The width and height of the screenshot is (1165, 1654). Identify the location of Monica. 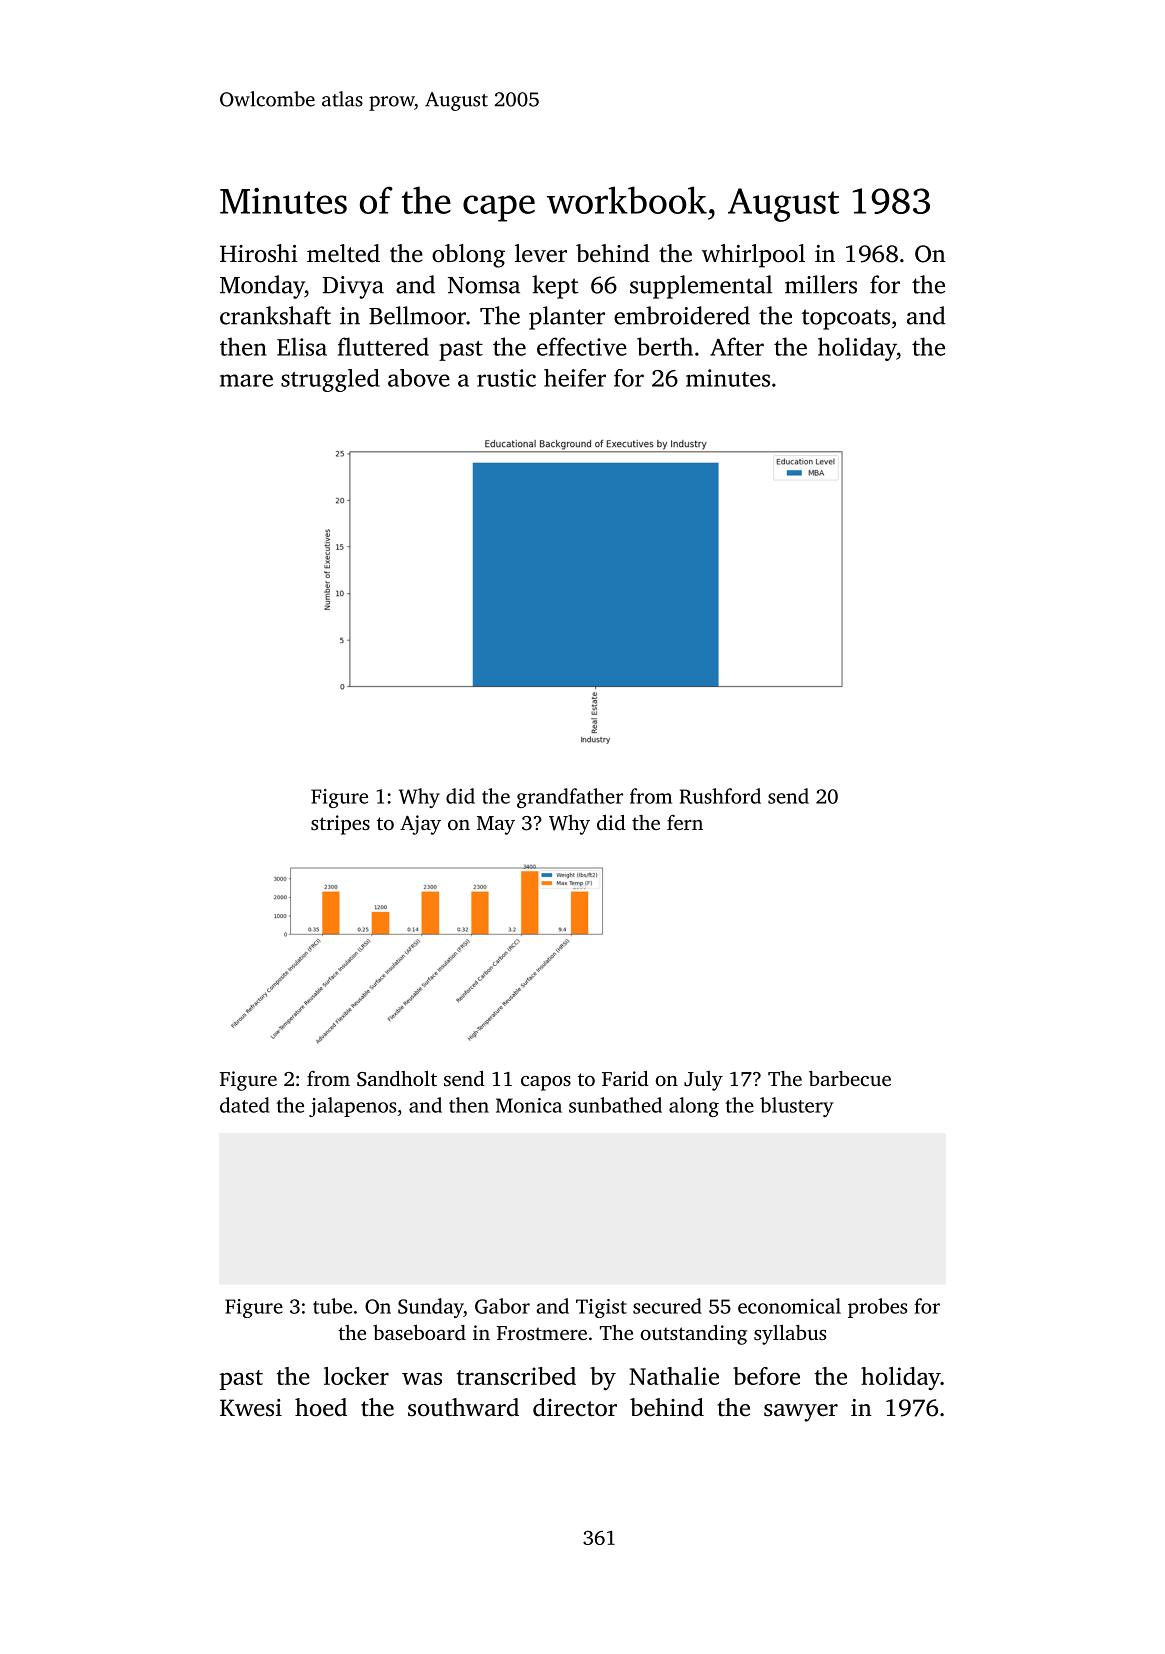
(529, 1105).
